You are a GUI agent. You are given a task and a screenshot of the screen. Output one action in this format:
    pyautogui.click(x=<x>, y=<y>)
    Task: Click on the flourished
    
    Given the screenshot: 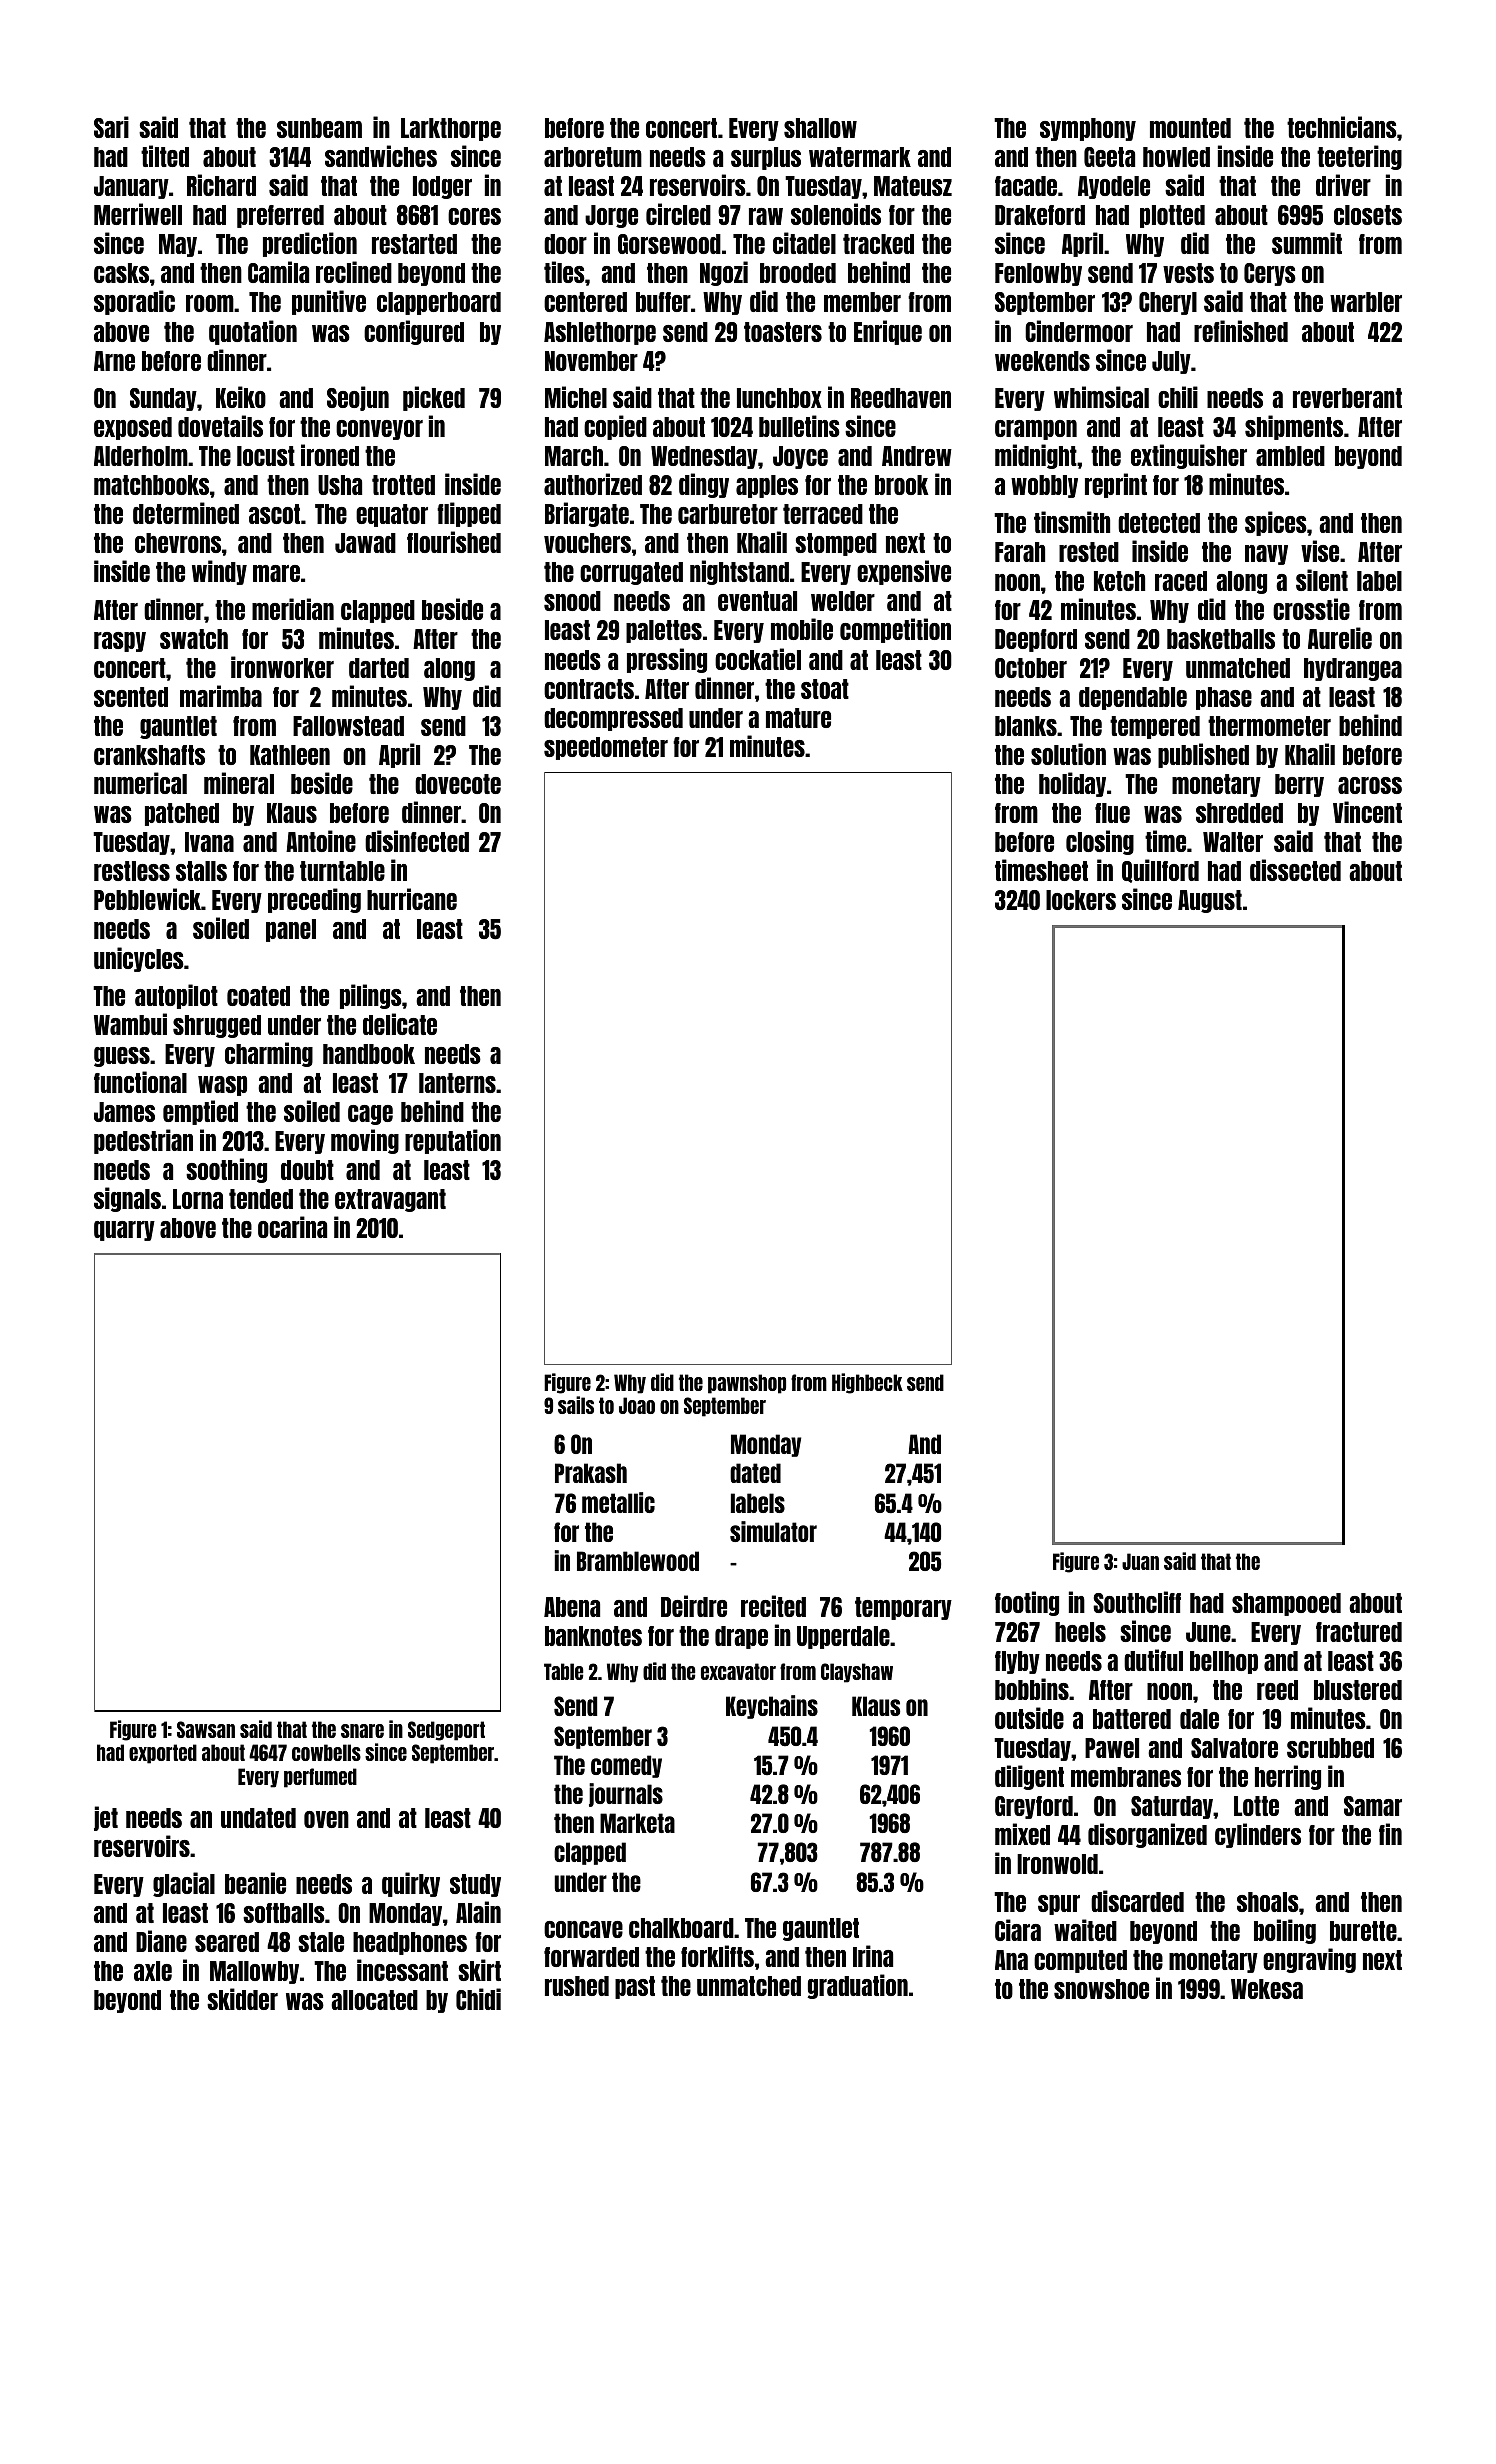 What is the action you would take?
    pyautogui.click(x=454, y=542)
